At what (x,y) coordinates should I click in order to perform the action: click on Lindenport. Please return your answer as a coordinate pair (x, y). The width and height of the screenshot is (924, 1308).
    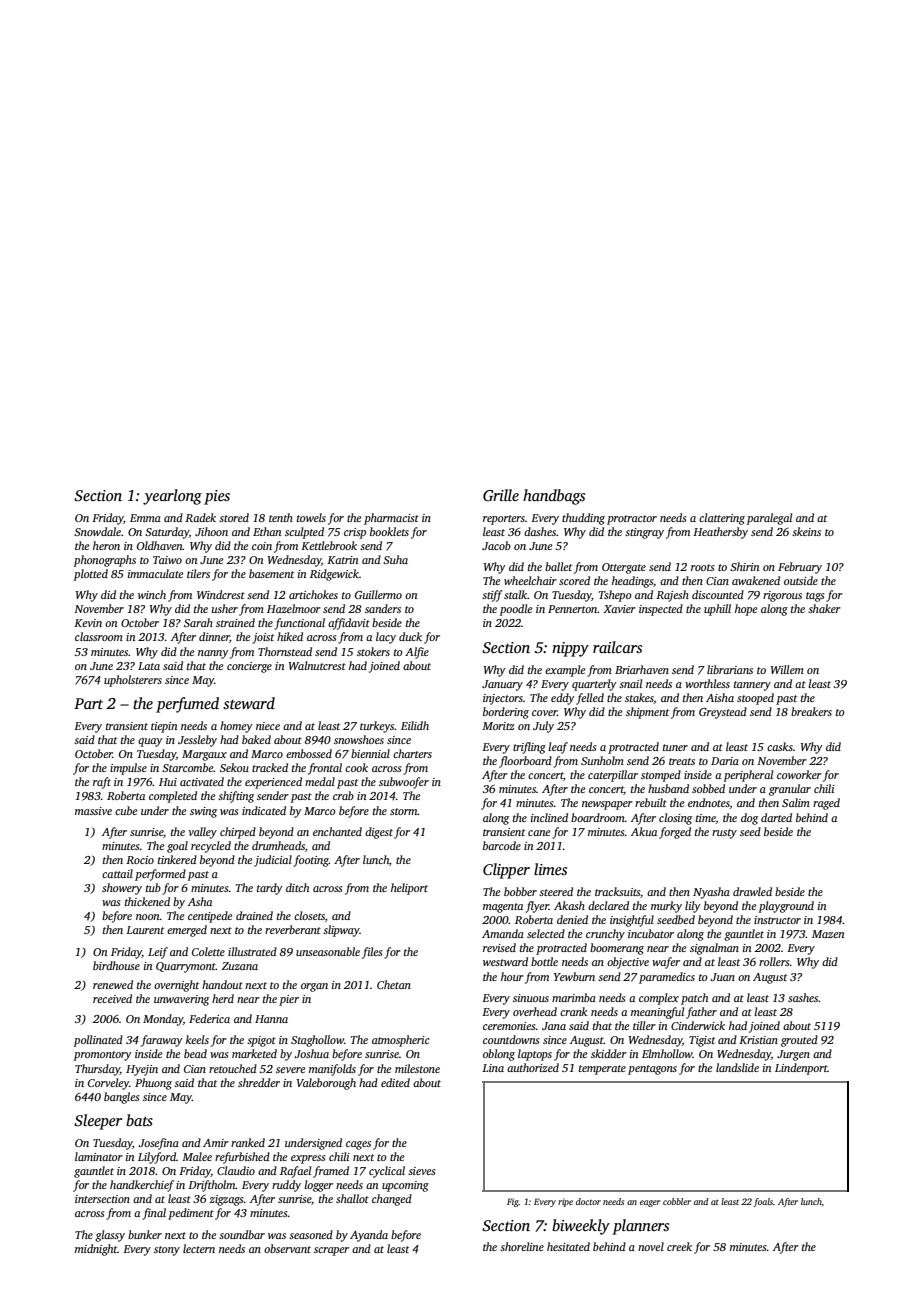
    Looking at the image, I should click on (801, 1069).
